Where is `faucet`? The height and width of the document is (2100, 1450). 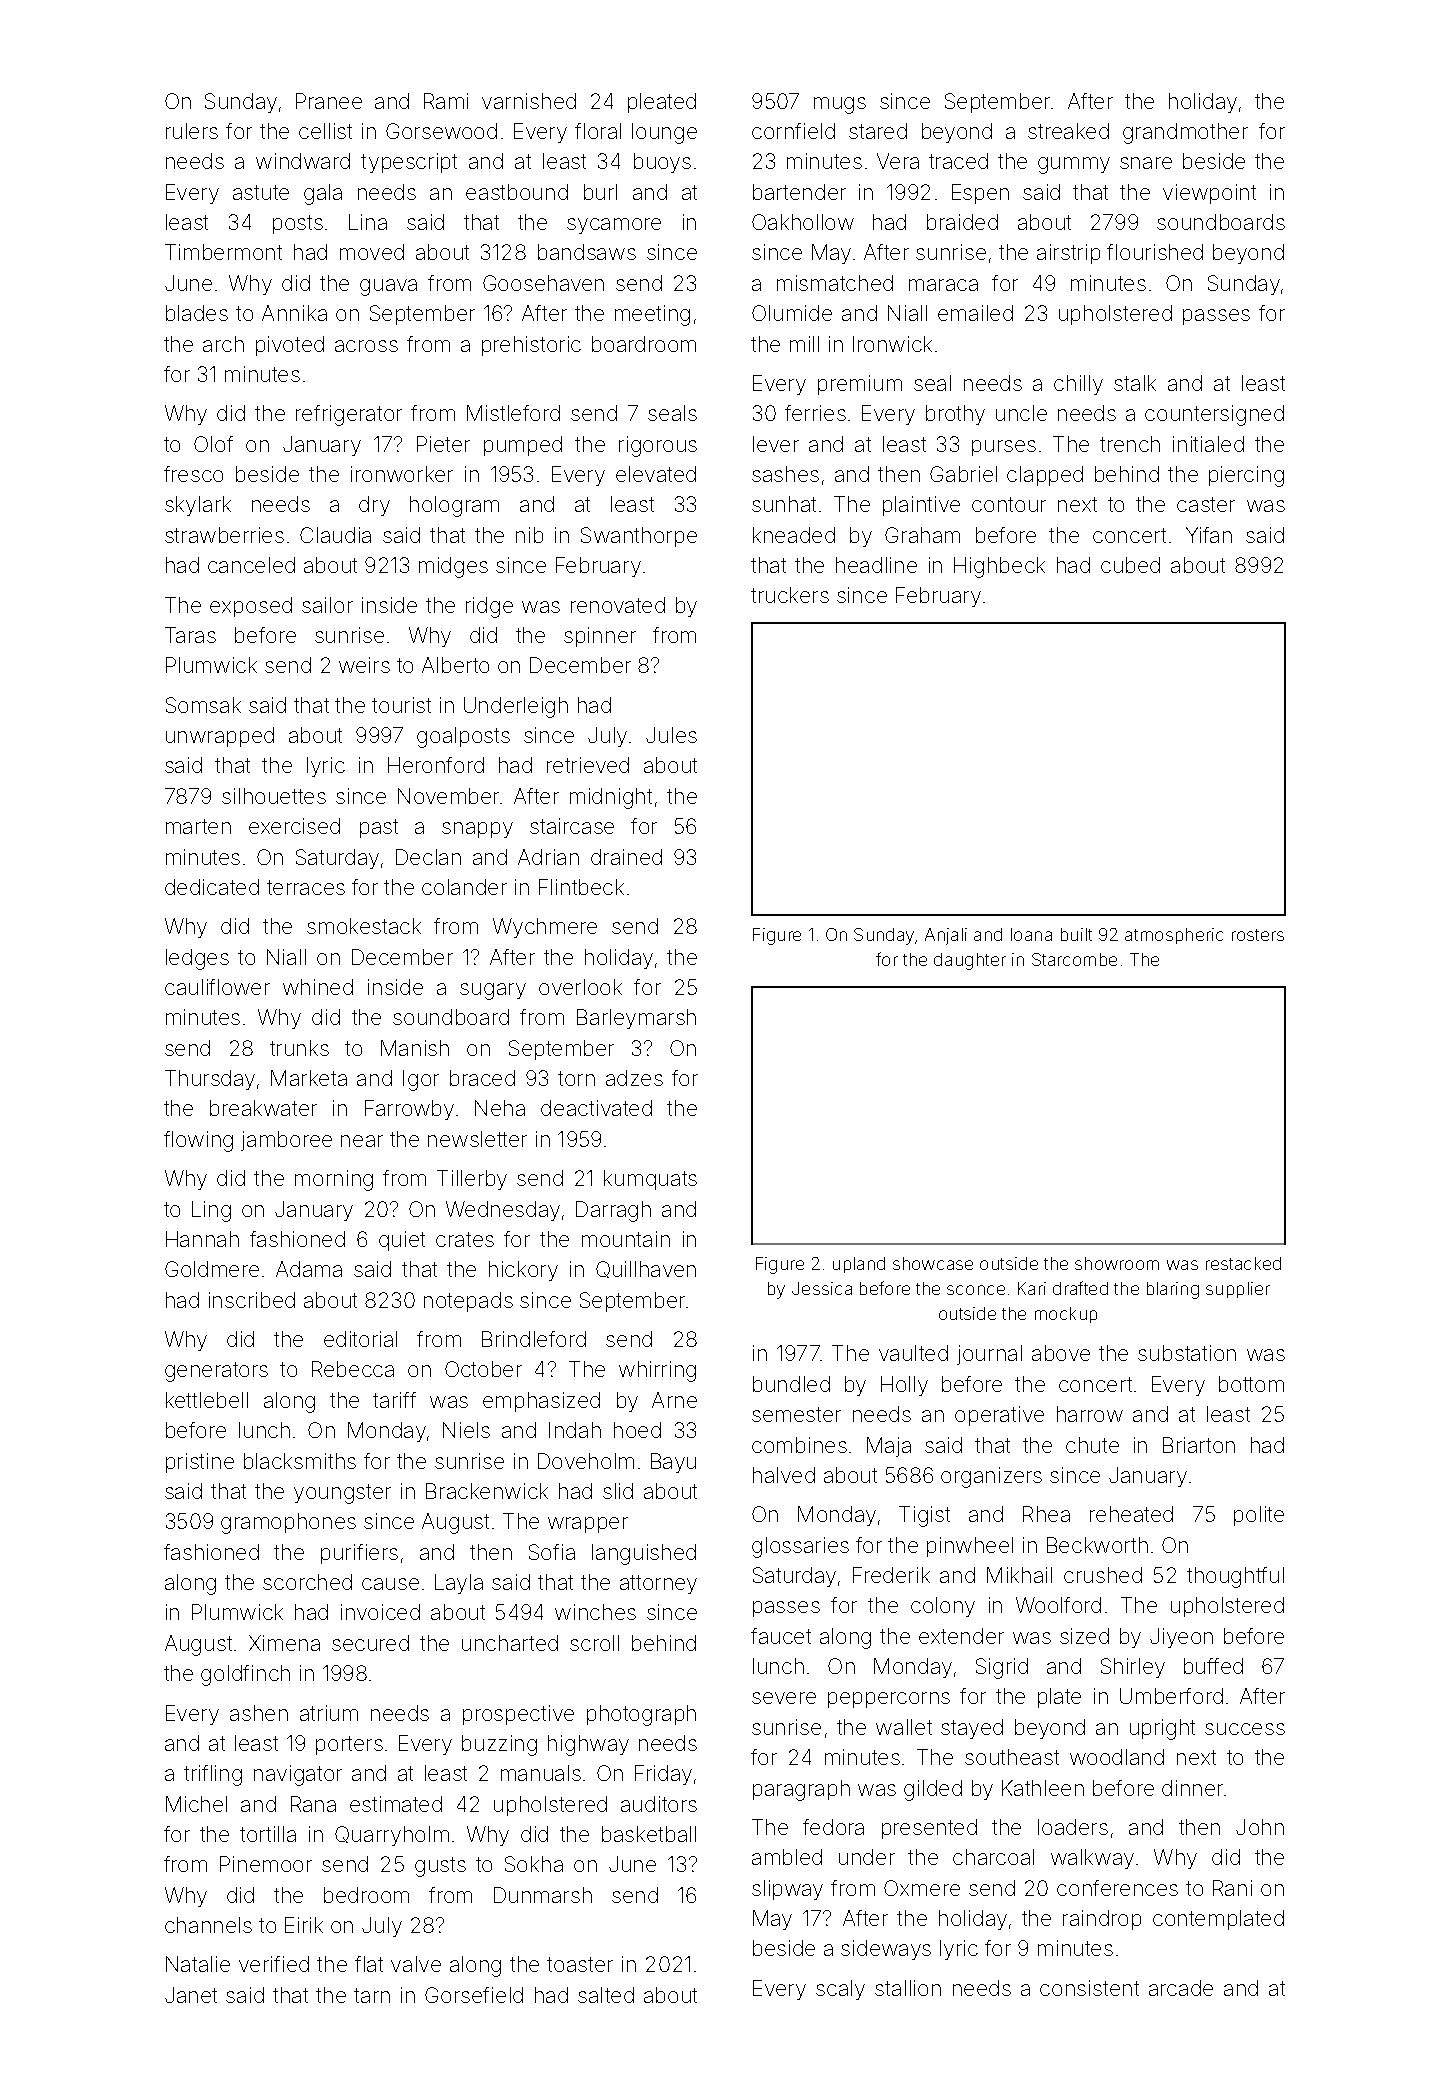
faucet is located at coordinates (781, 1636).
